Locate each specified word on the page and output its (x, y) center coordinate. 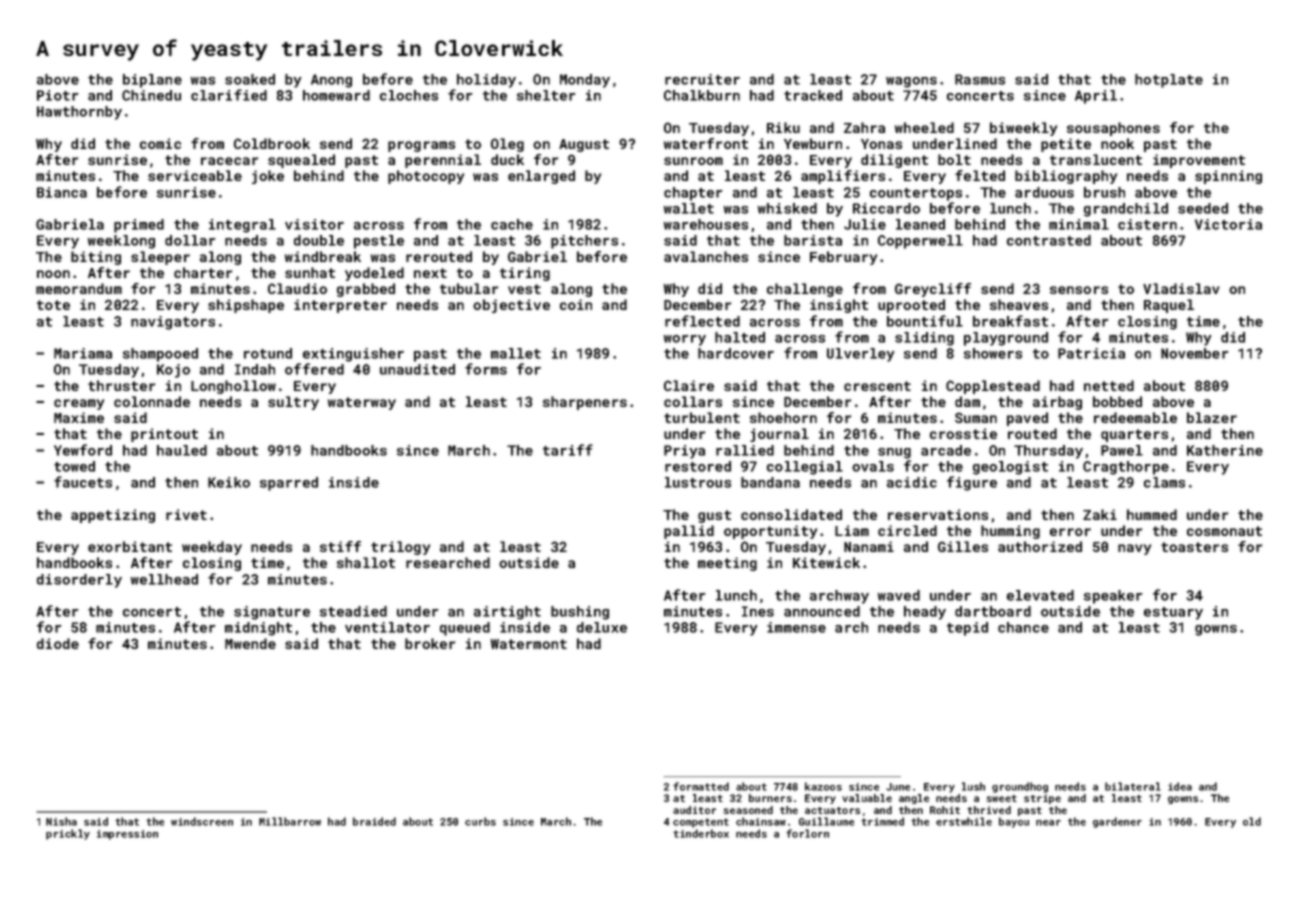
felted (980, 175)
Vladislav (1181, 288)
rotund (268, 353)
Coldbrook (272, 143)
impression (127, 835)
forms (486, 369)
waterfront (706, 143)
